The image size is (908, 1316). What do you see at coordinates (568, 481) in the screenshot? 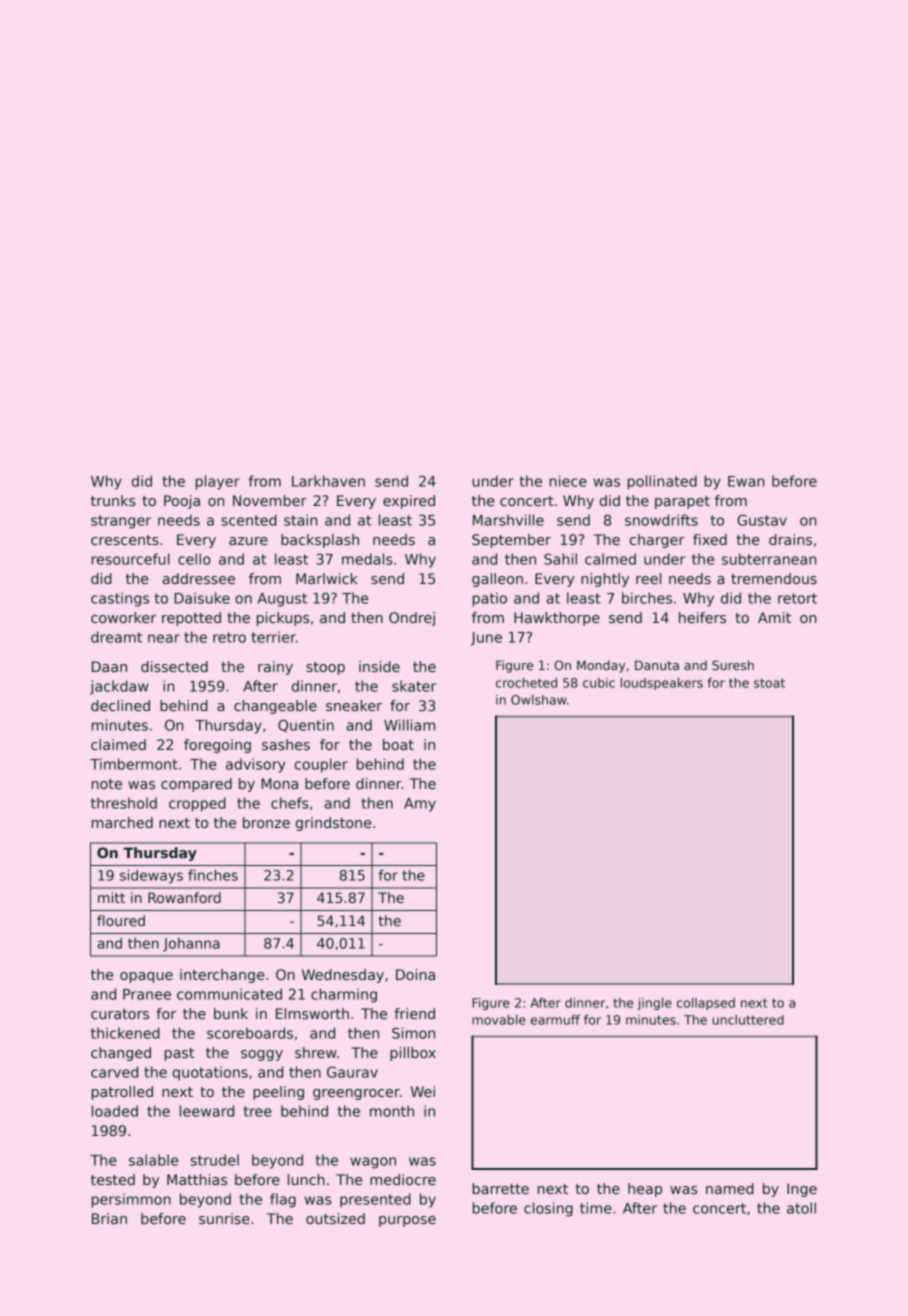
I see `niece` at bounding box center [568, 481].
